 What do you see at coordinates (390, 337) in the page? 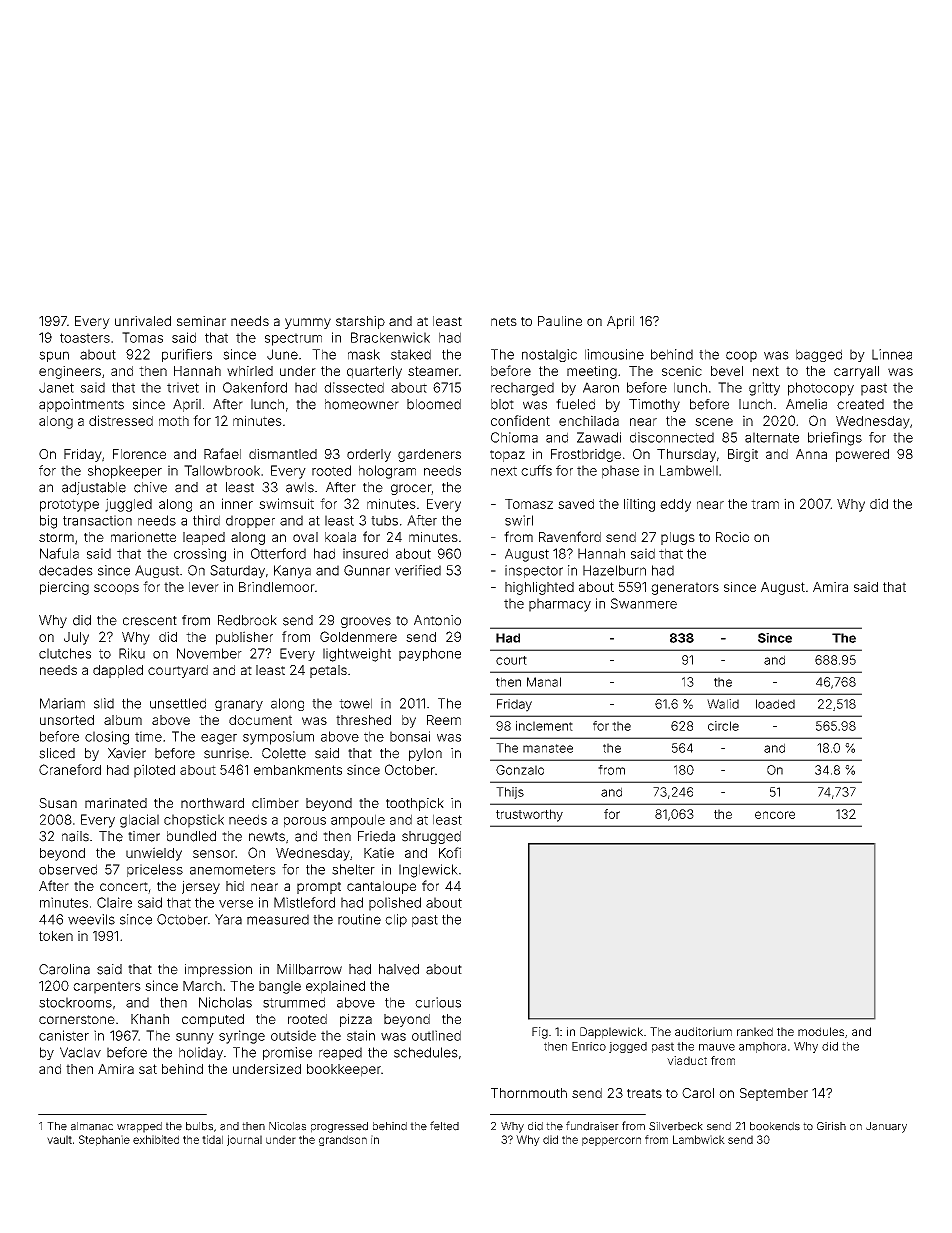
I see `Brackenwick` at bounding box center [390, 337].
